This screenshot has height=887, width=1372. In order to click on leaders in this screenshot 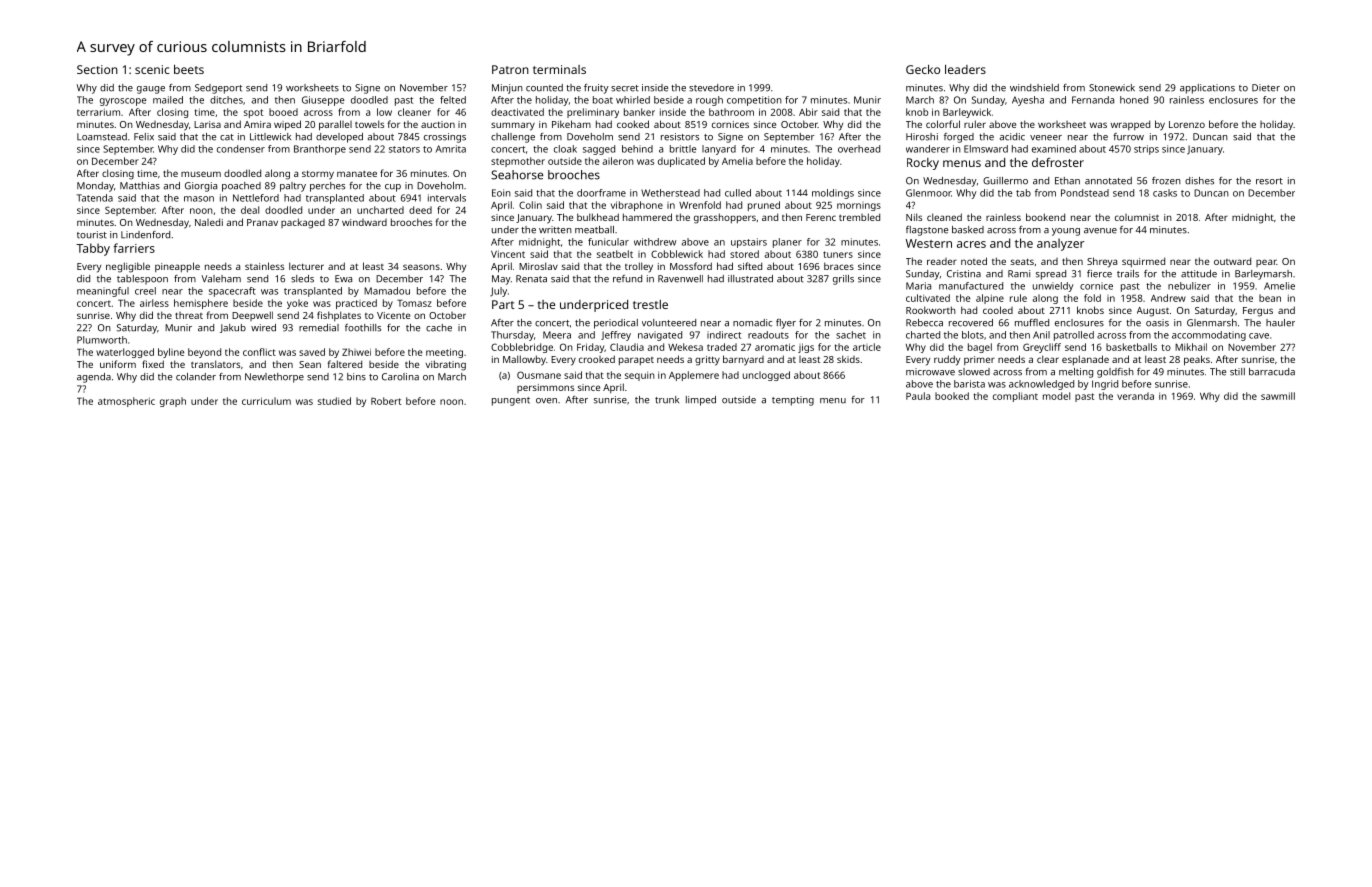, I will do `click(965, 69)`.
